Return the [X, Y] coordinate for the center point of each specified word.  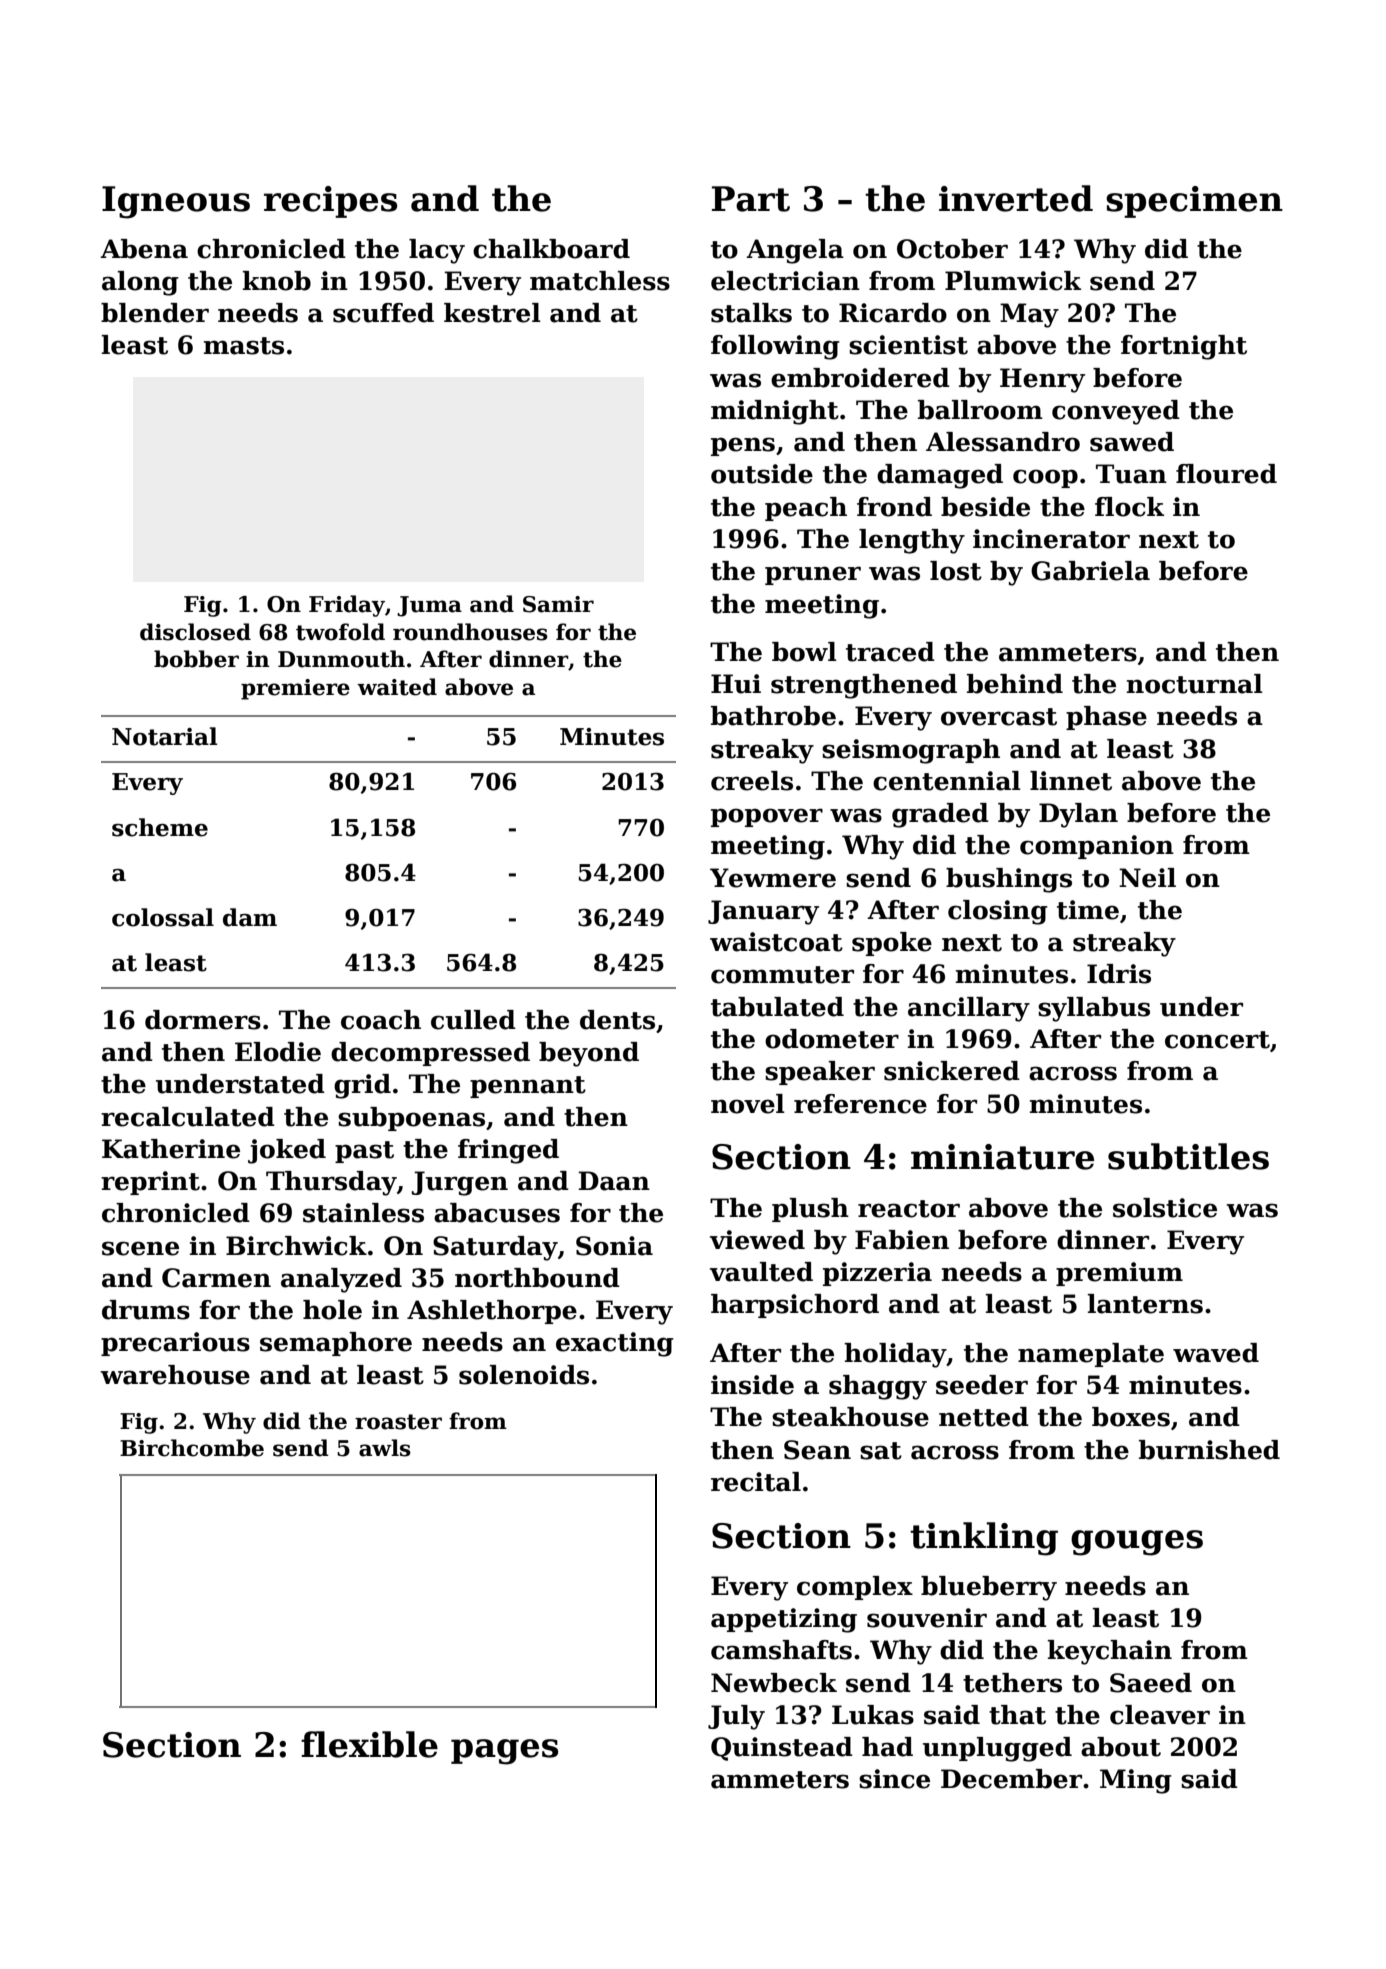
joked [287, 1151]
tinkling [984, 1539]
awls [385, 1448]
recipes [330, 202]
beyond [589, 1054]
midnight [775, 412]
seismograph [911, 751]
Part [751, 199]
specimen [1194, 202]
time [1088, 910]
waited [397, 687]
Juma [429, 606]
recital [756, 1482]
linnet [1071, 781]
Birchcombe [192, 1448]
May [1029, 315]
